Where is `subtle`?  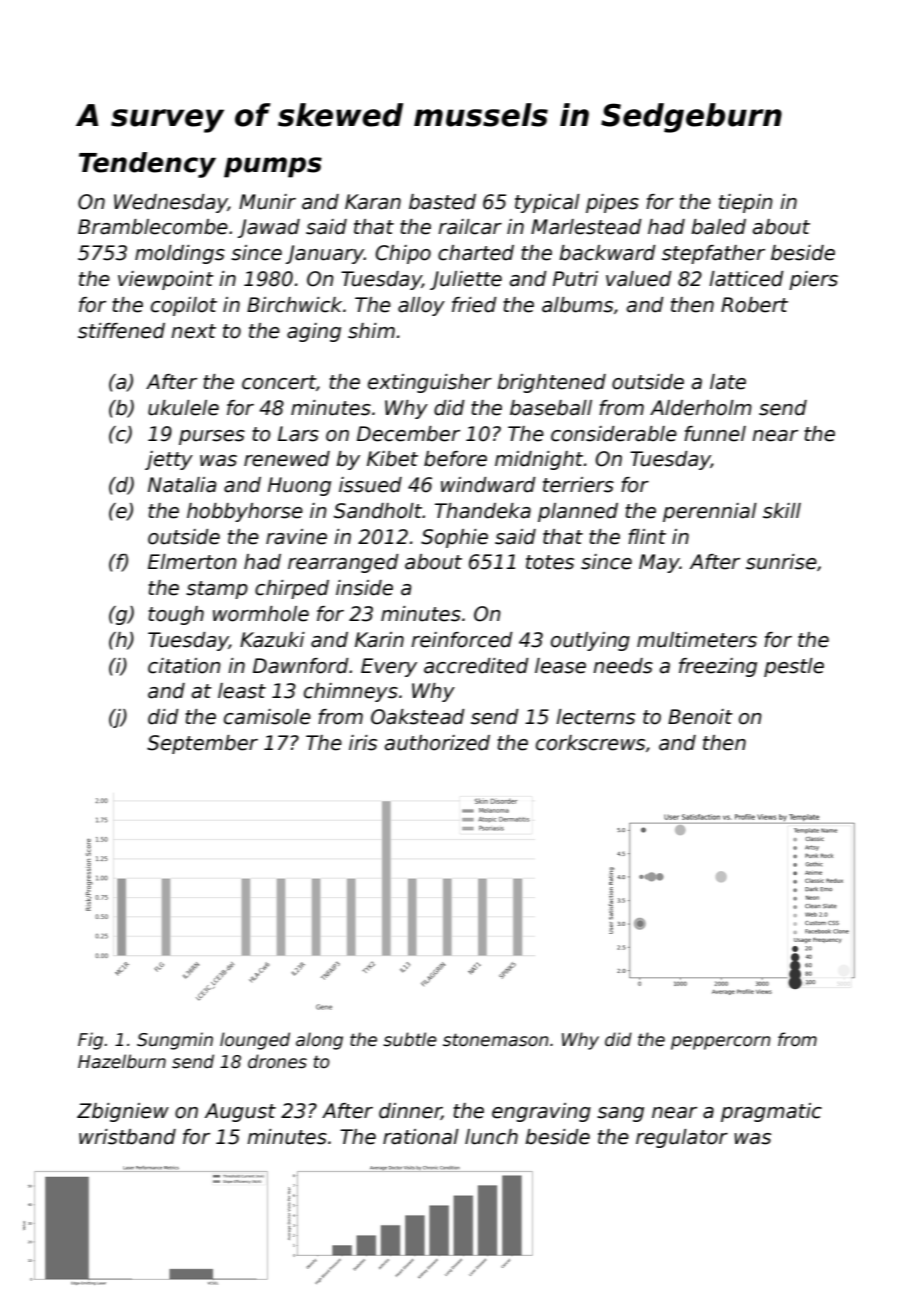 subtle is located at coordinates (410, 1039).
